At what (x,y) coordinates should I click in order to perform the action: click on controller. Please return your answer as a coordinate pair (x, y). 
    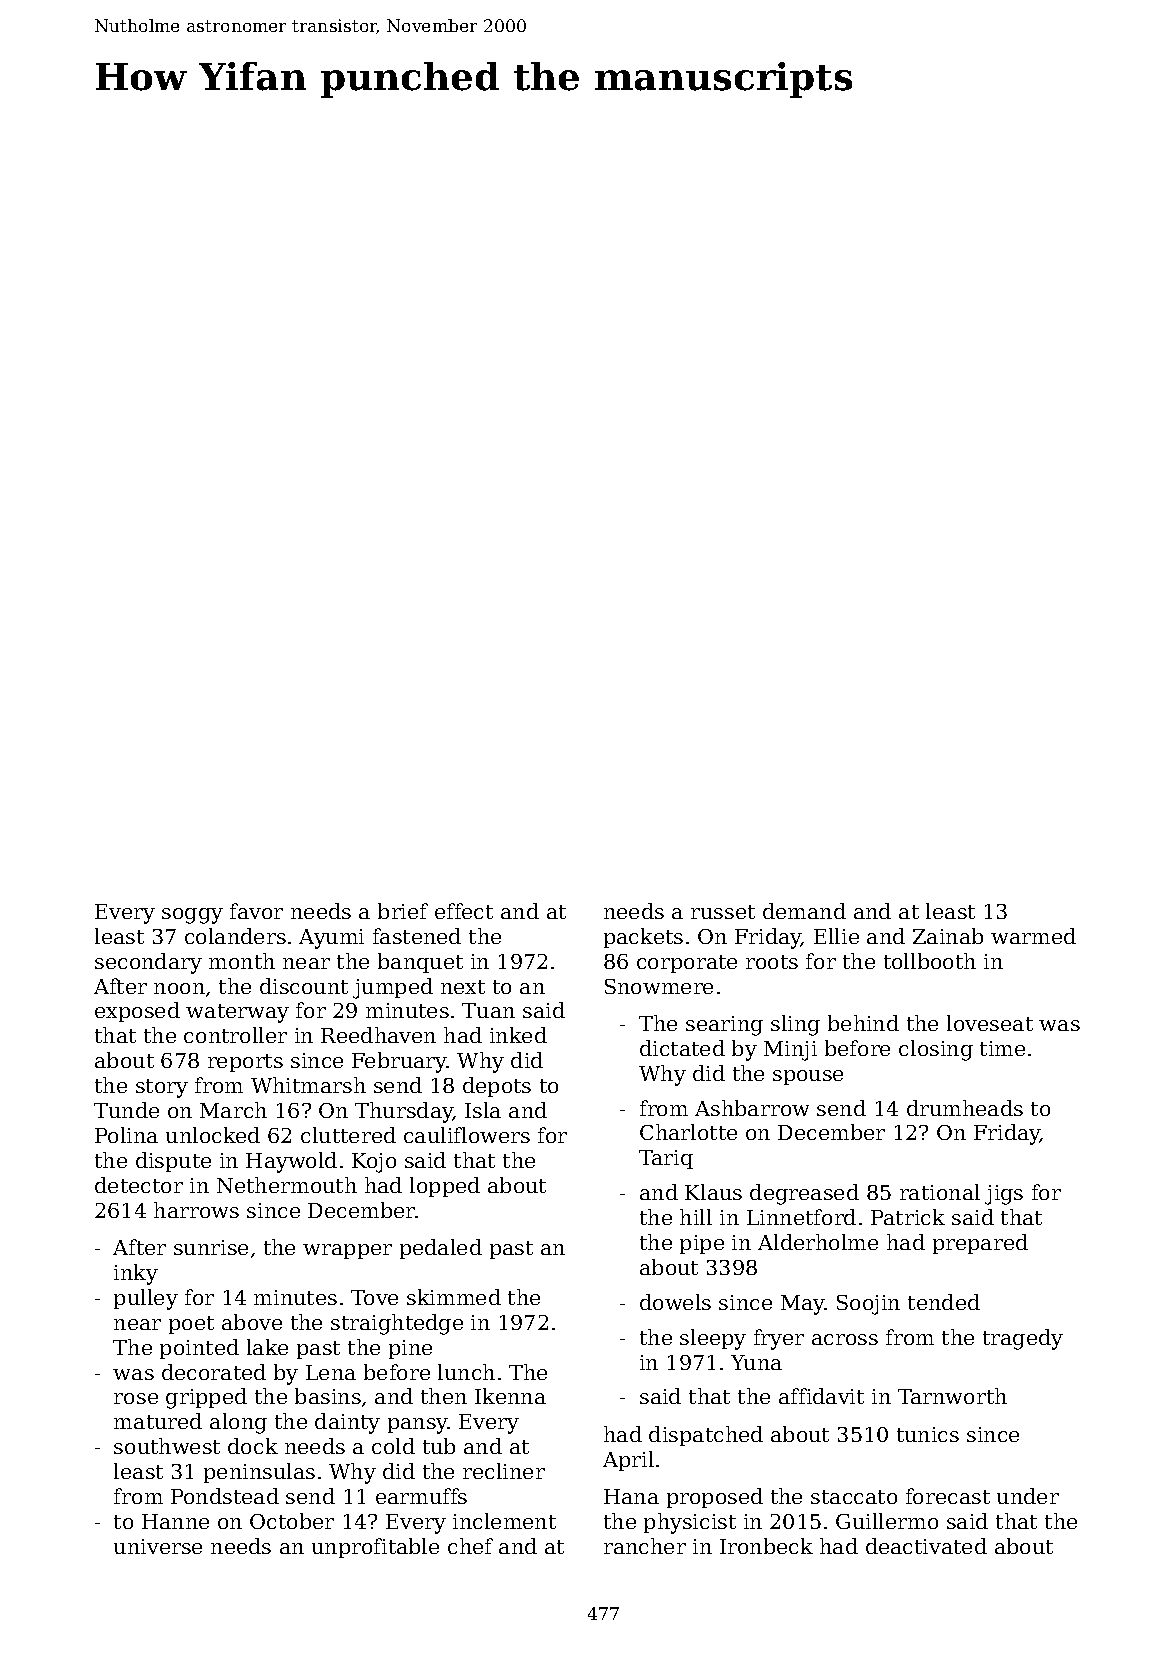
    Looking at the image, I should click on (235, 1035).
